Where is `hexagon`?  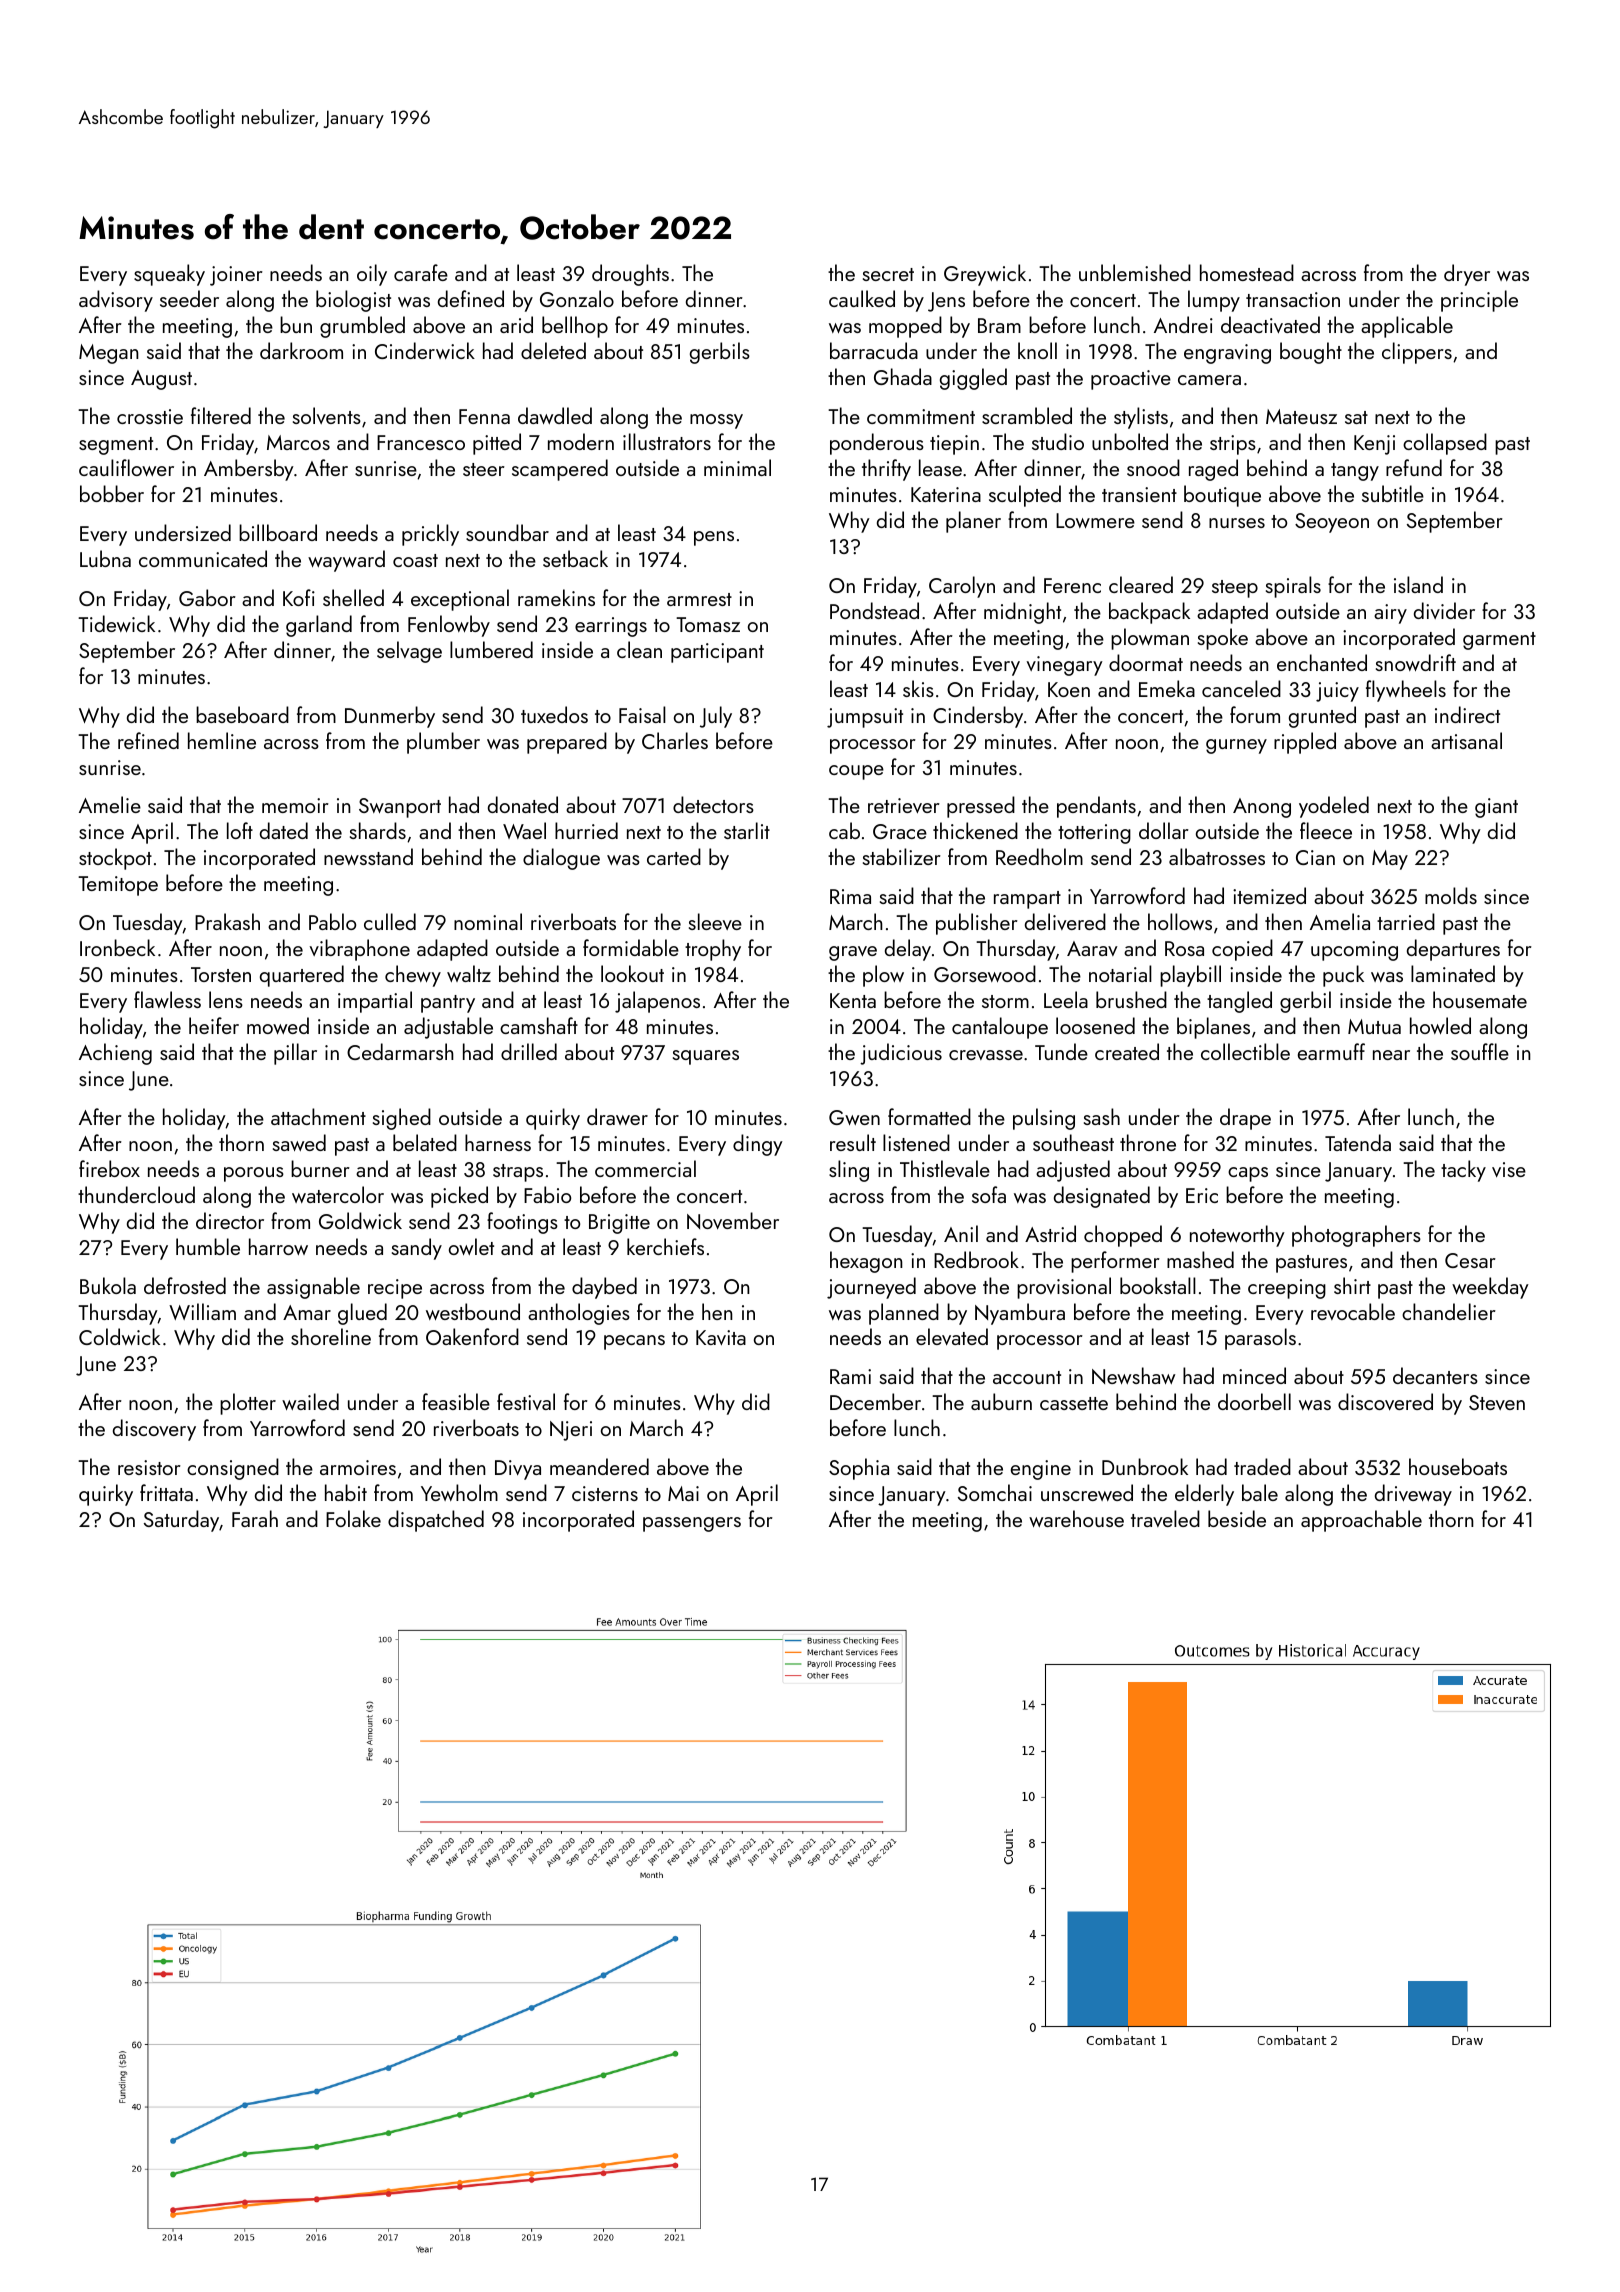
hexagon is located at coordinates (866, 1262).
